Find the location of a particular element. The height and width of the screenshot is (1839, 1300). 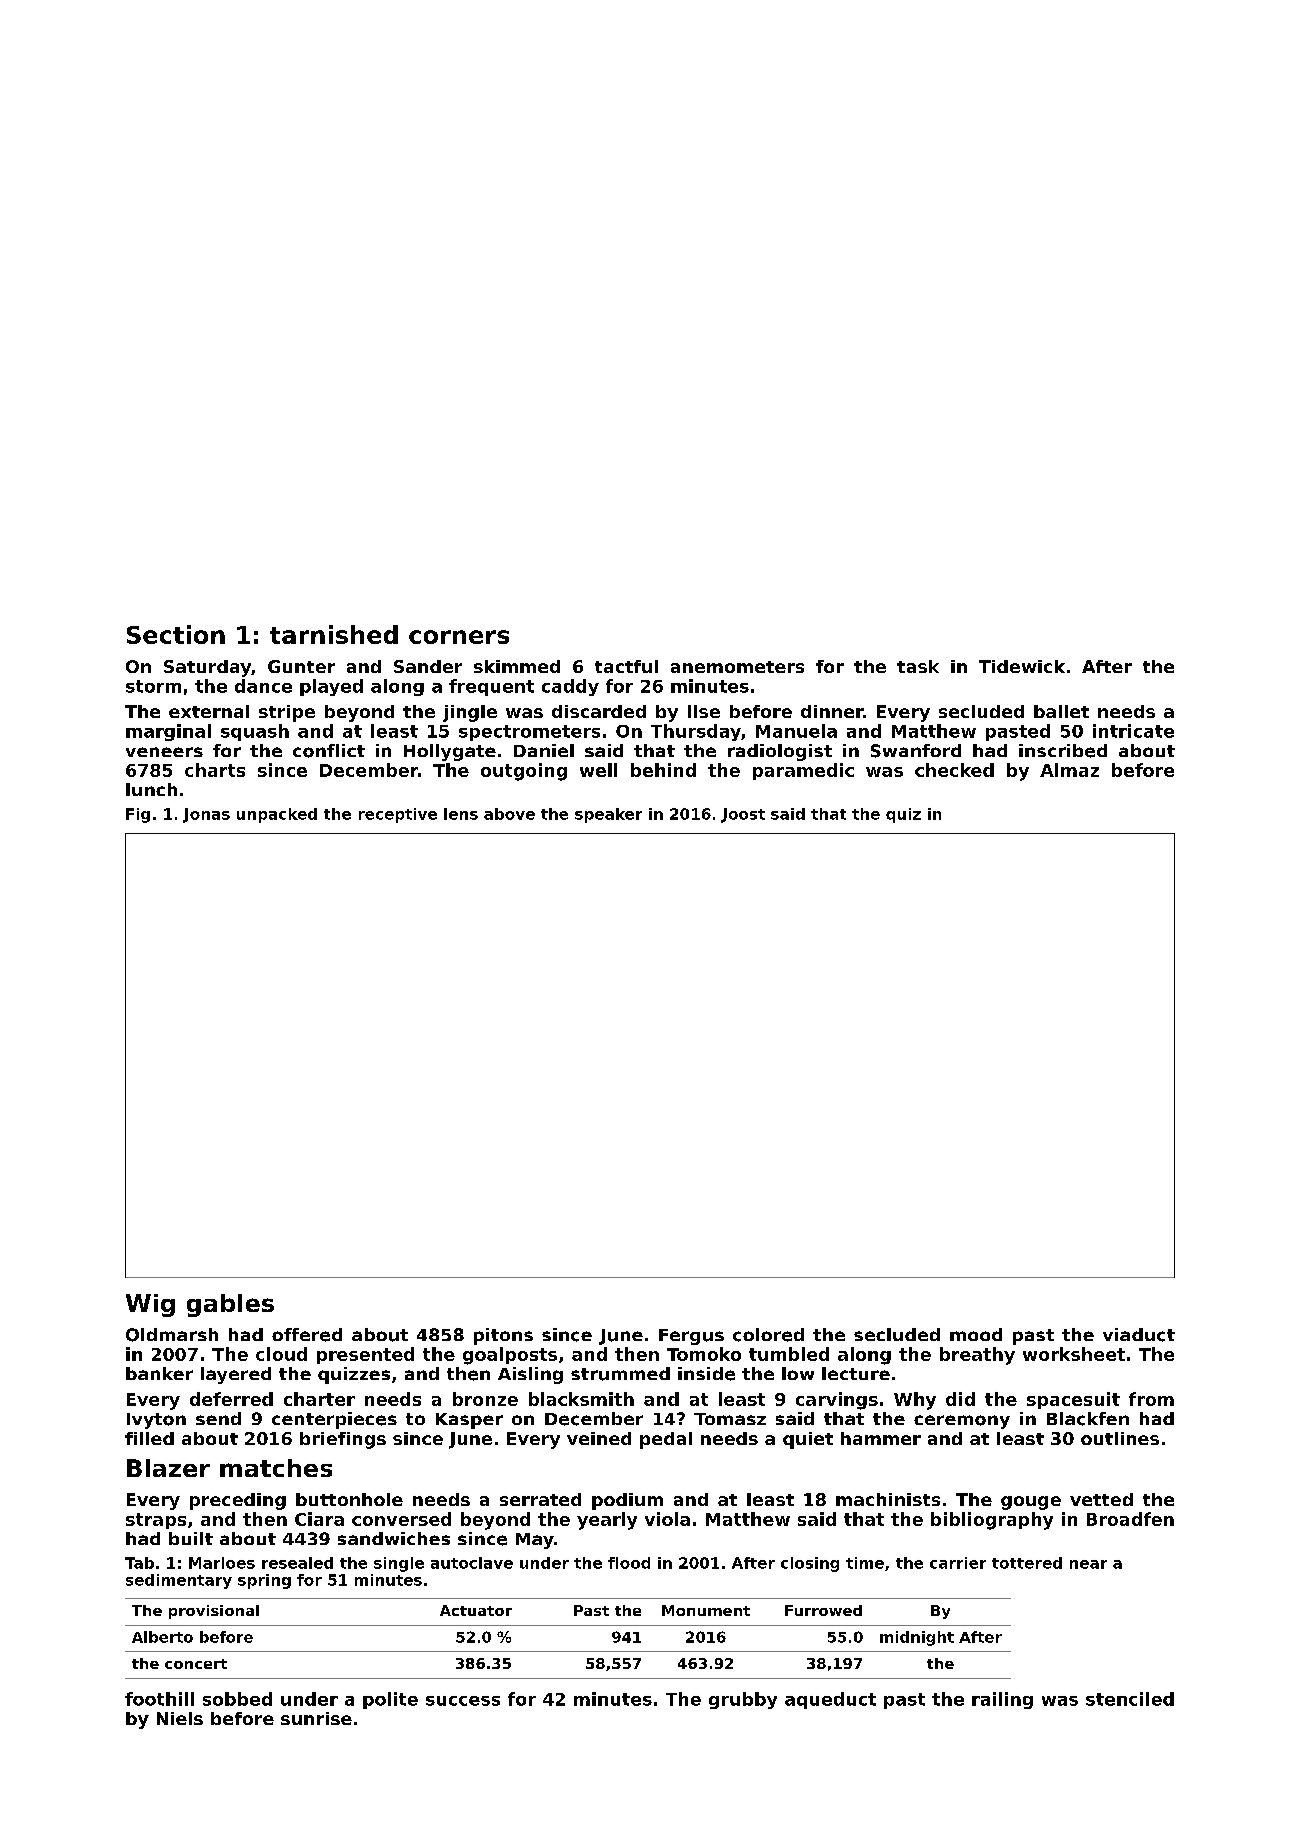

spring is located at coordinates (264, 1581).
